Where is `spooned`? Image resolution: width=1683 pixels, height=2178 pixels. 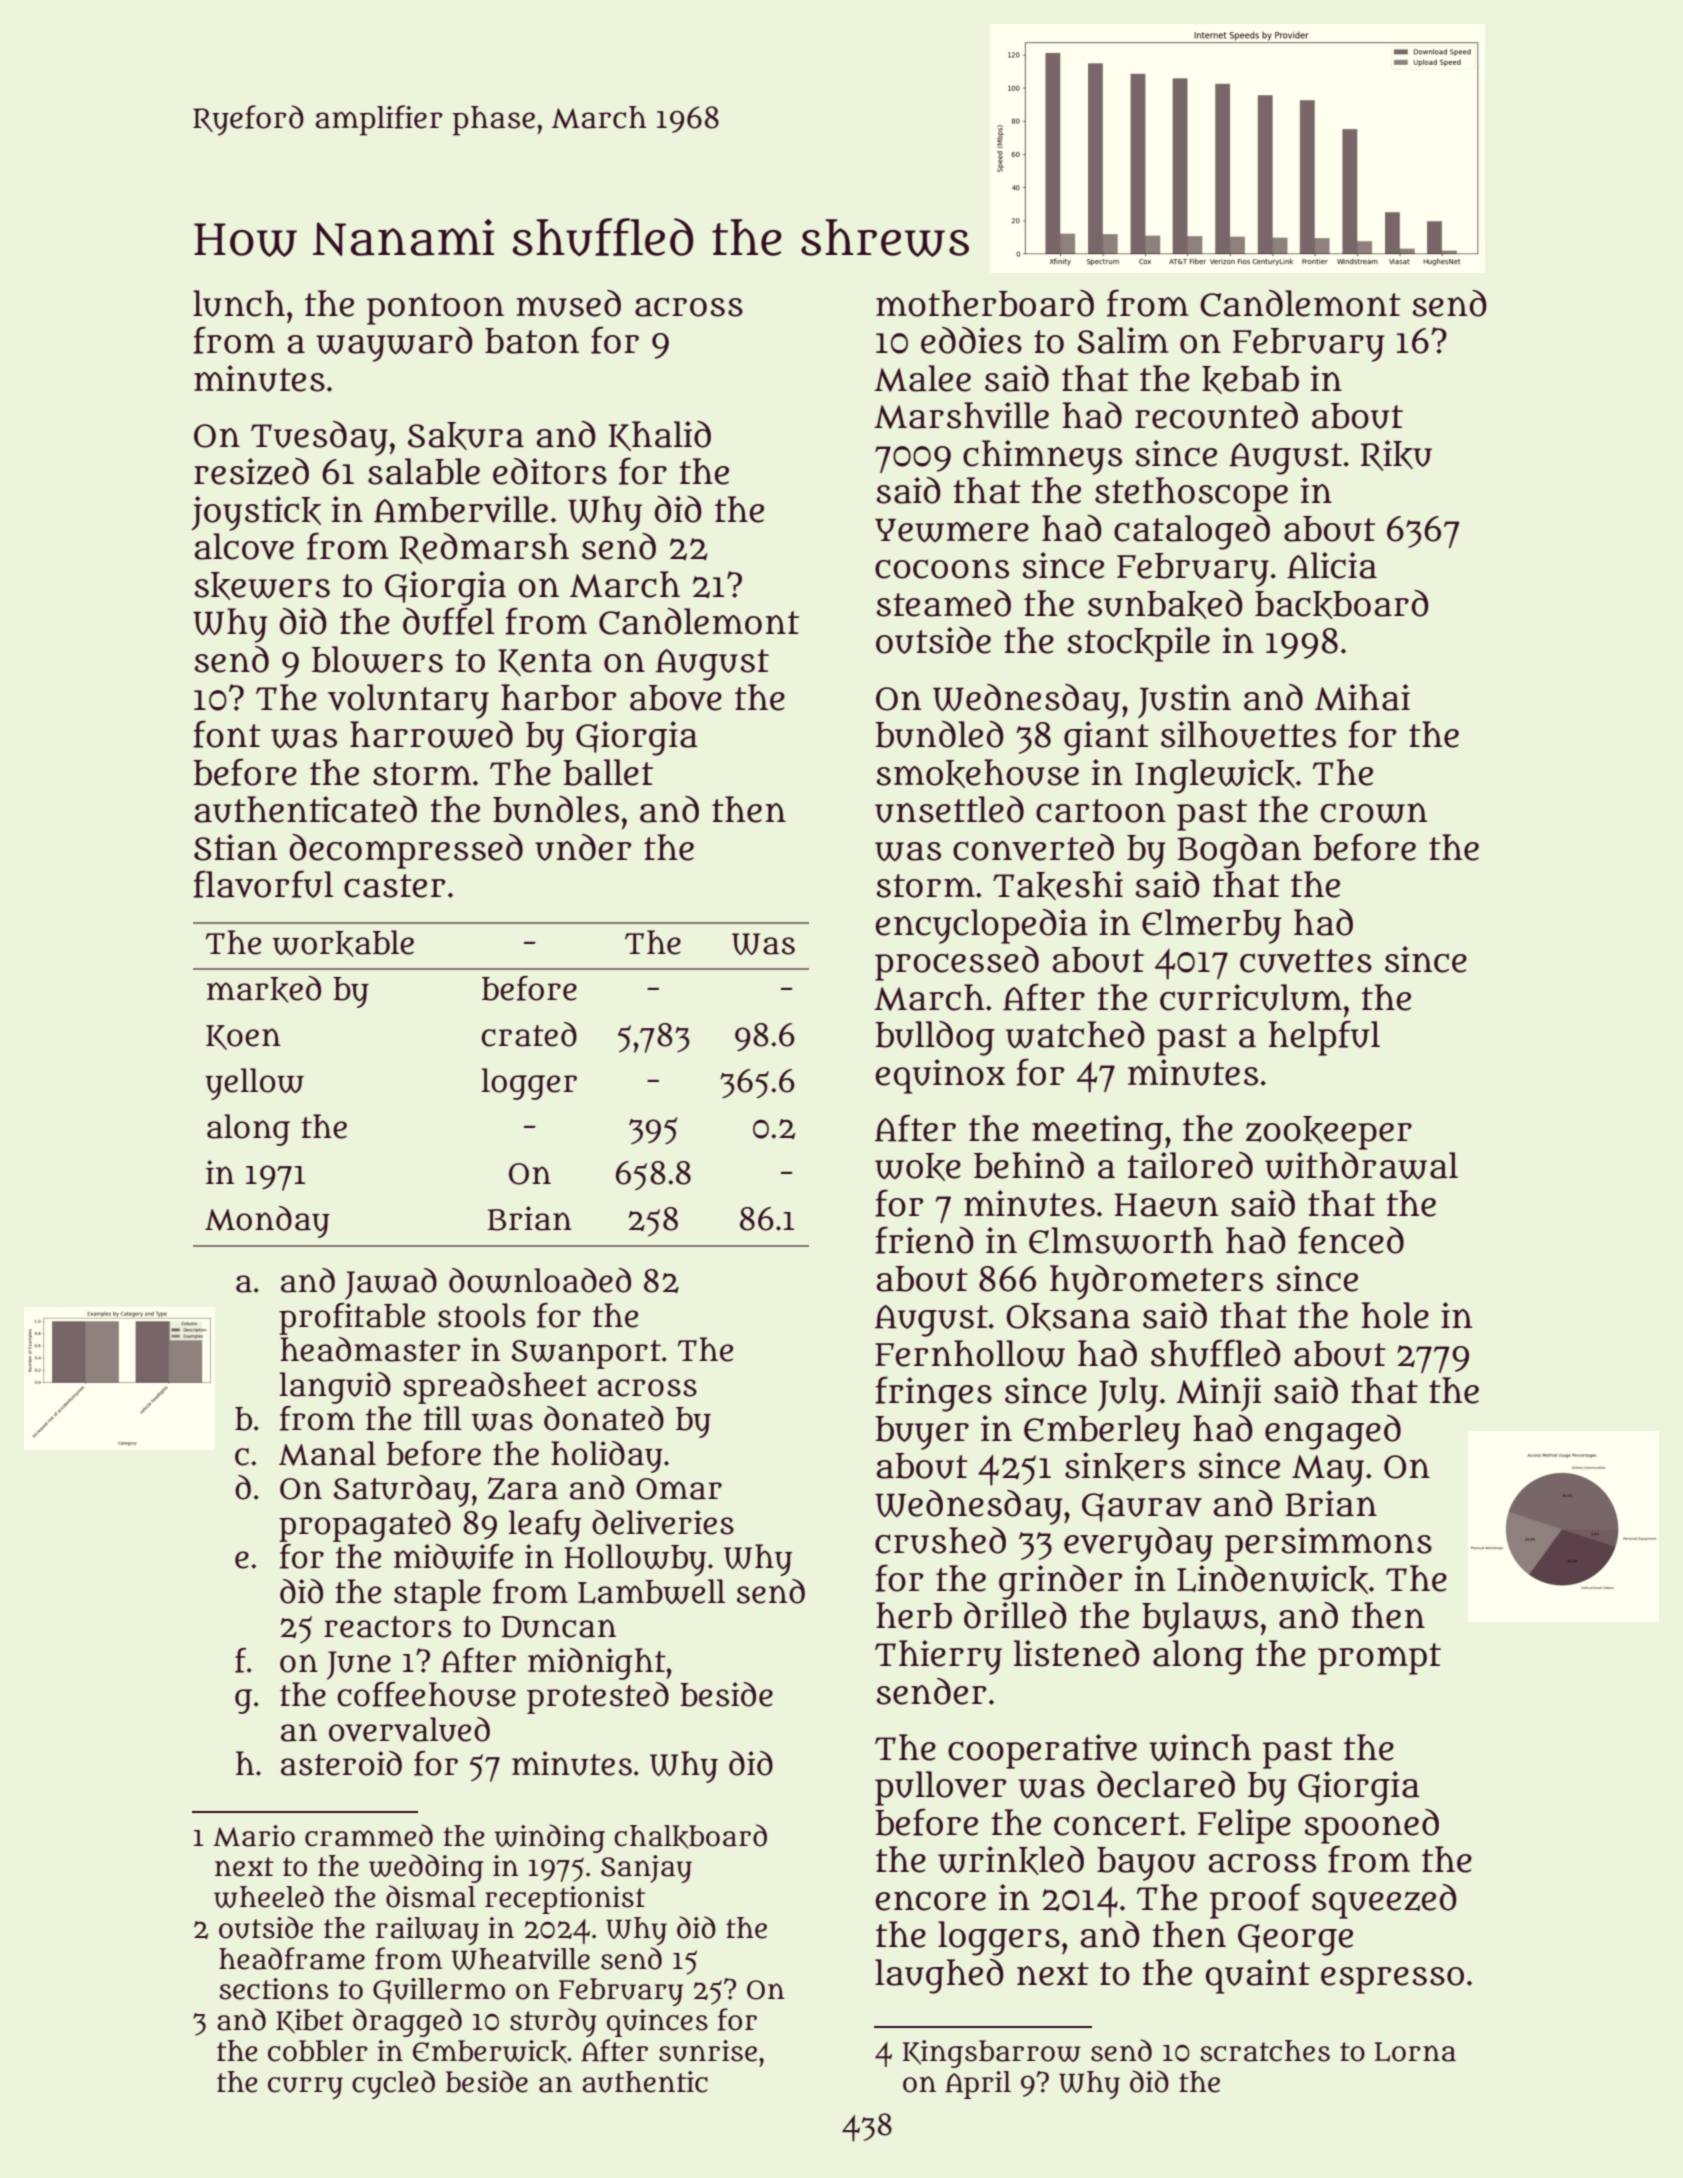 spooned is located at coordinates (1371, 1826).
